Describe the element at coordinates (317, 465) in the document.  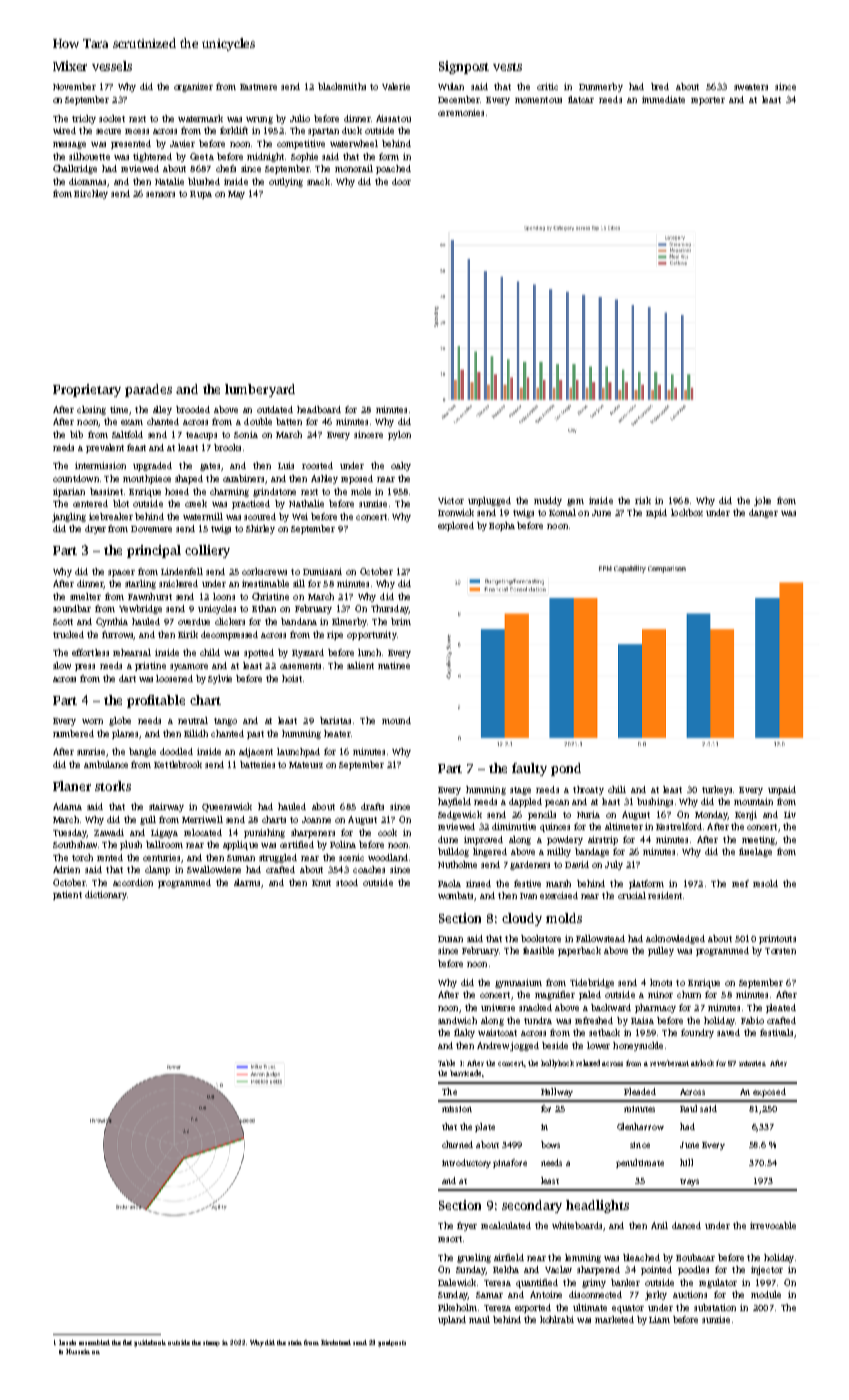
I see `roosted` at that location.
